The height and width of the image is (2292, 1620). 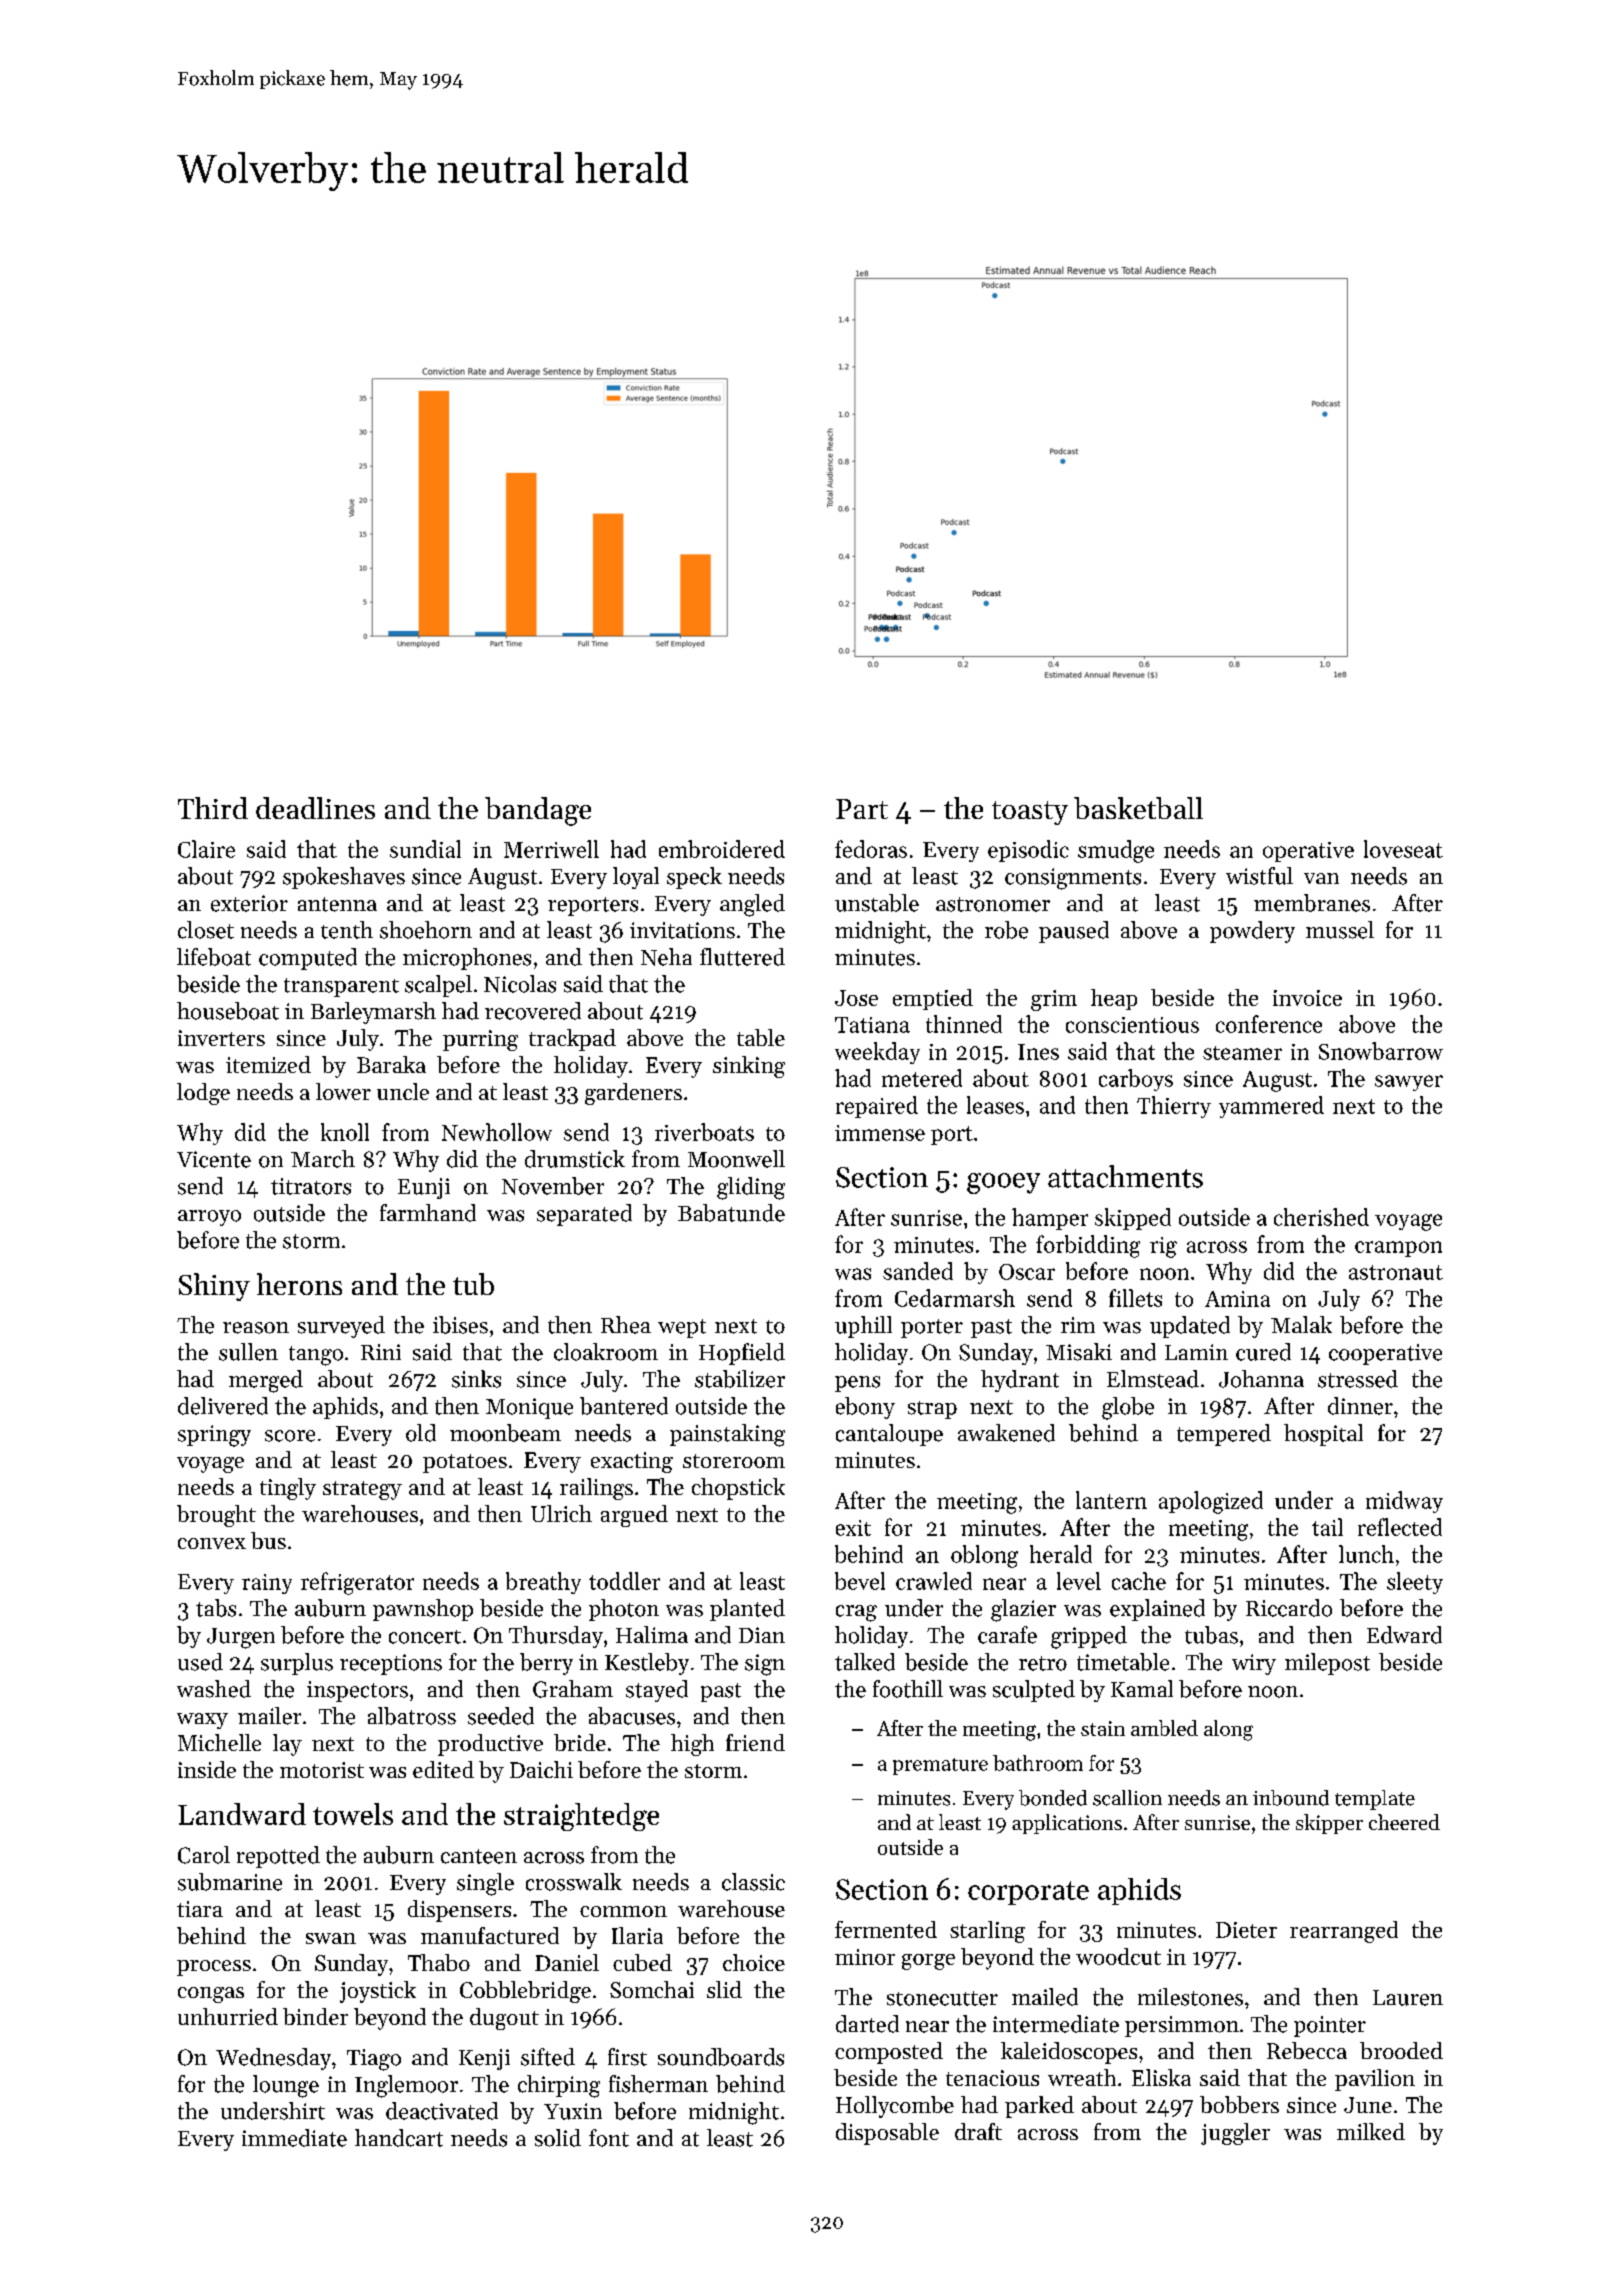 What do you see at coordinates (1138, 808) in the image?
I see `basketball` at bounding box center [1138, 808].
